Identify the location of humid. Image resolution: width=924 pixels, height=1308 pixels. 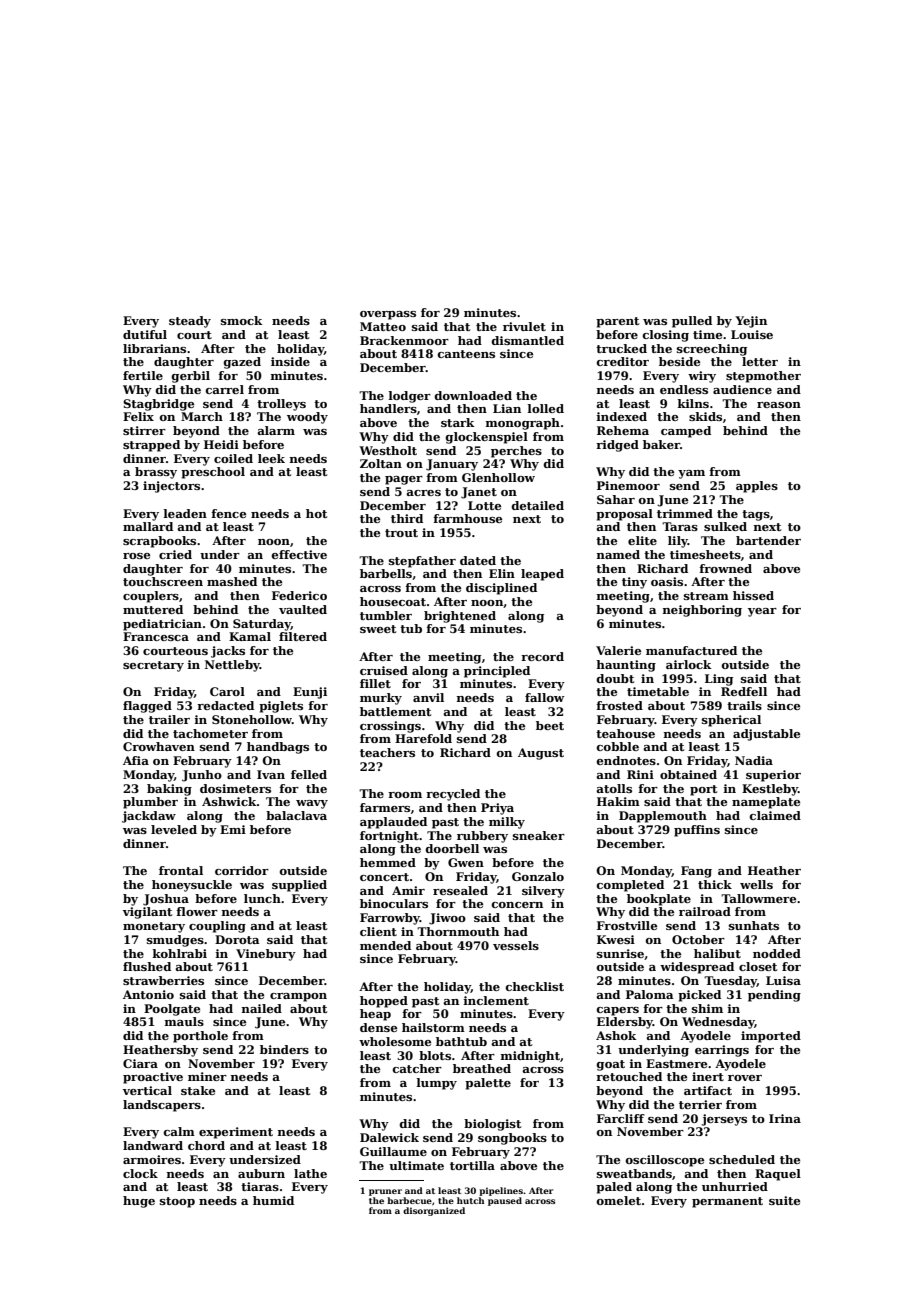
(273, 1200).
